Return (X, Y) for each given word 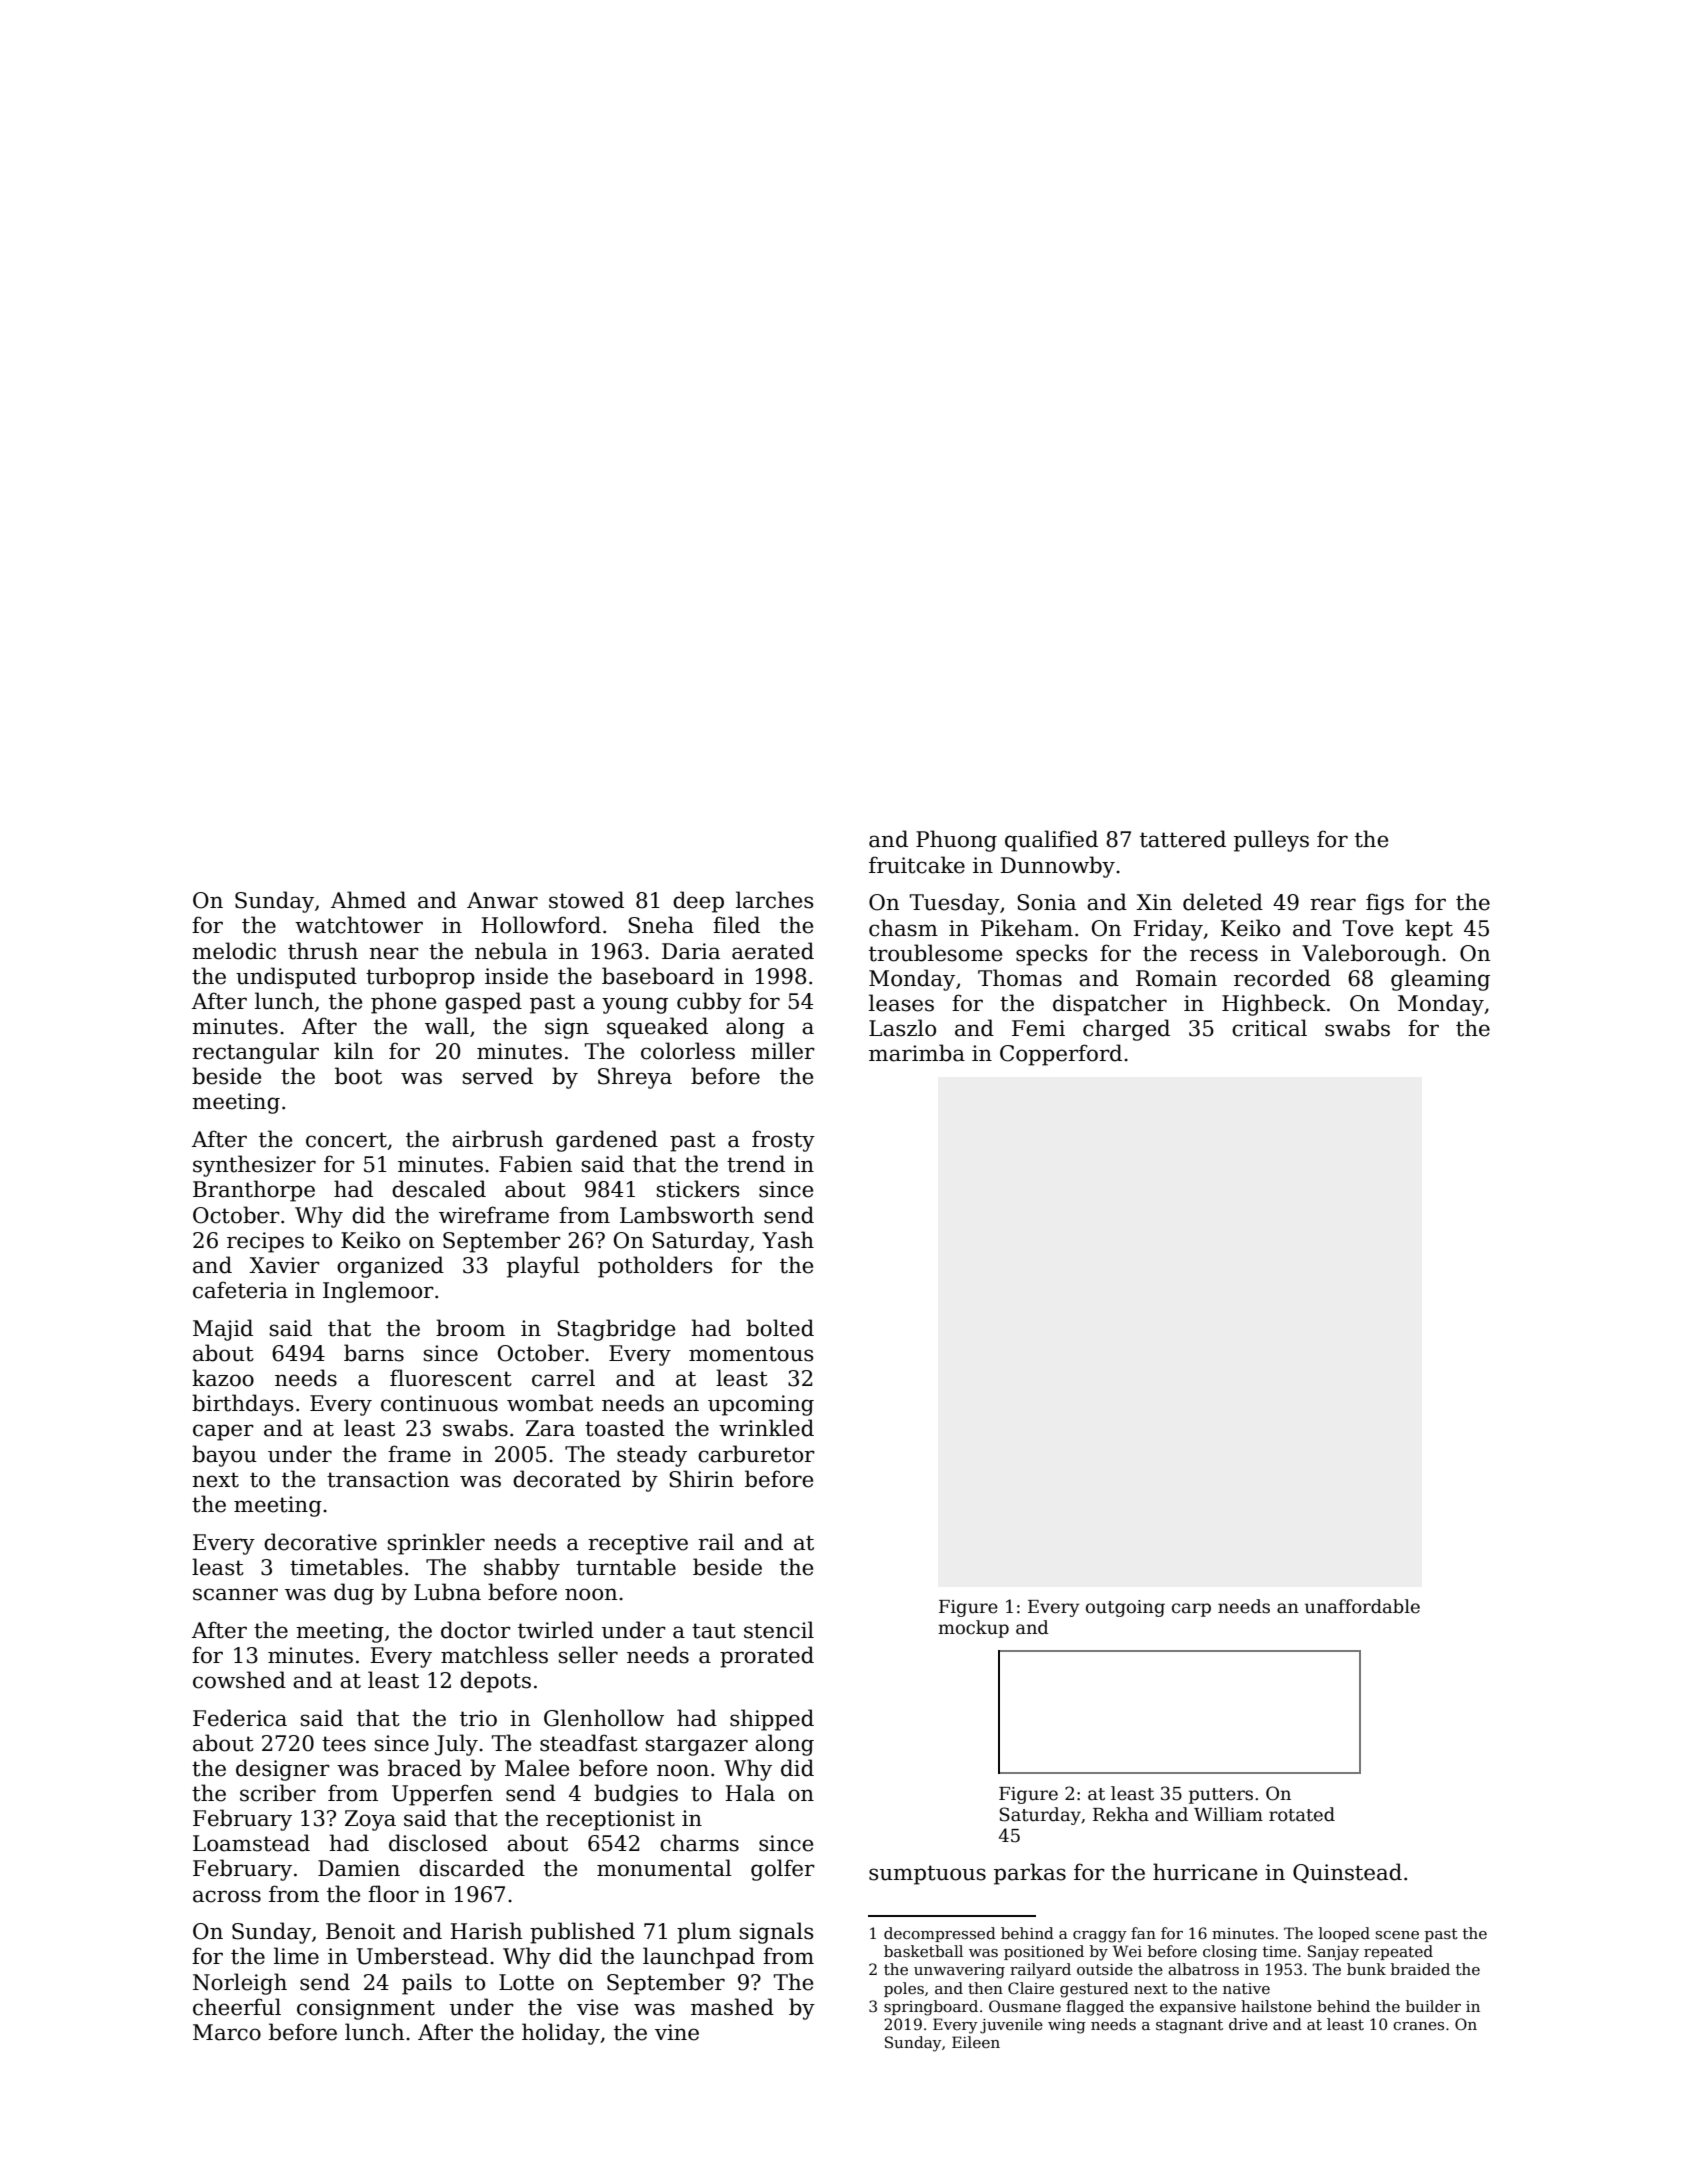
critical (1269, 1028)
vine (677, 2032)
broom (470, 1328)
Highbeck (1274, 1005)
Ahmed (368, 900)
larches (774, 900)
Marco (227, 2032)
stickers (698, 1189)
